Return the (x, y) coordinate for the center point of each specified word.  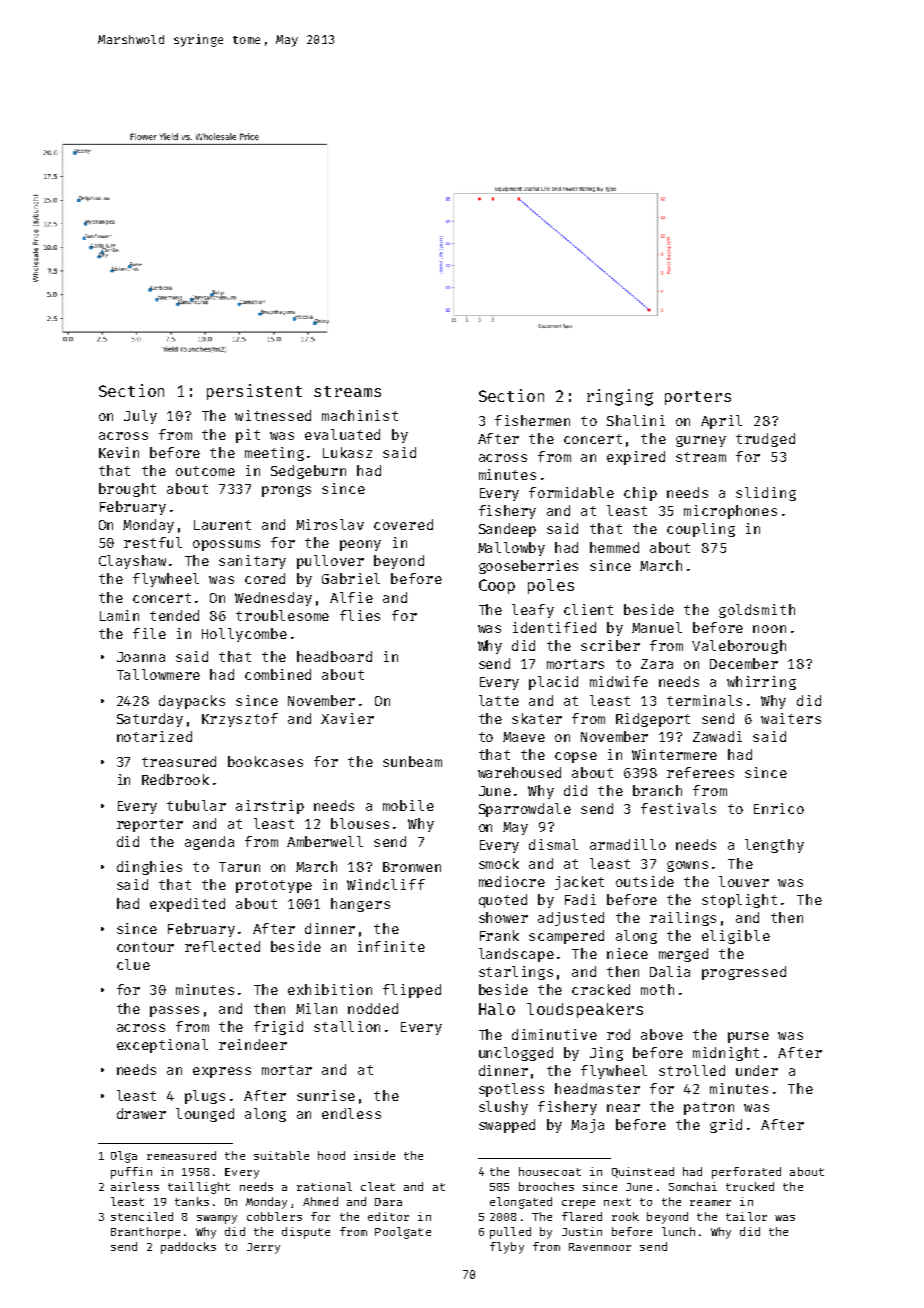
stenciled (142, 1216)
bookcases (265, 761)
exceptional (162, 1046)
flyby (507, 1248)
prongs (286, 491)
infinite (391, 946)
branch (657, 790)
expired (636, 458)
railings (683, 919)
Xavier (347, 718)
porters (698, 398)
